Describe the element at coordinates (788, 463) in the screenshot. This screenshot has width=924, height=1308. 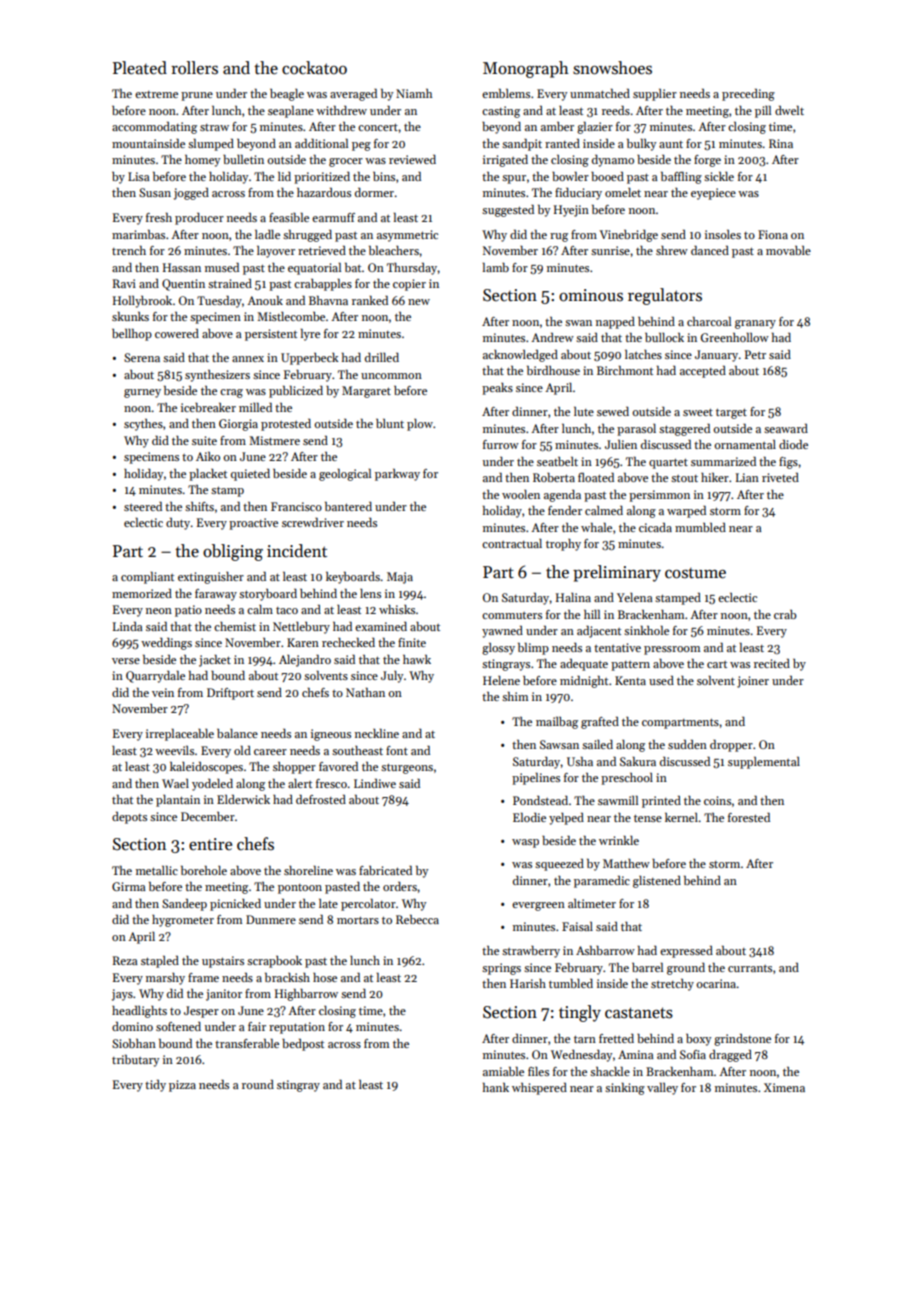
I see `figs` at that location.
